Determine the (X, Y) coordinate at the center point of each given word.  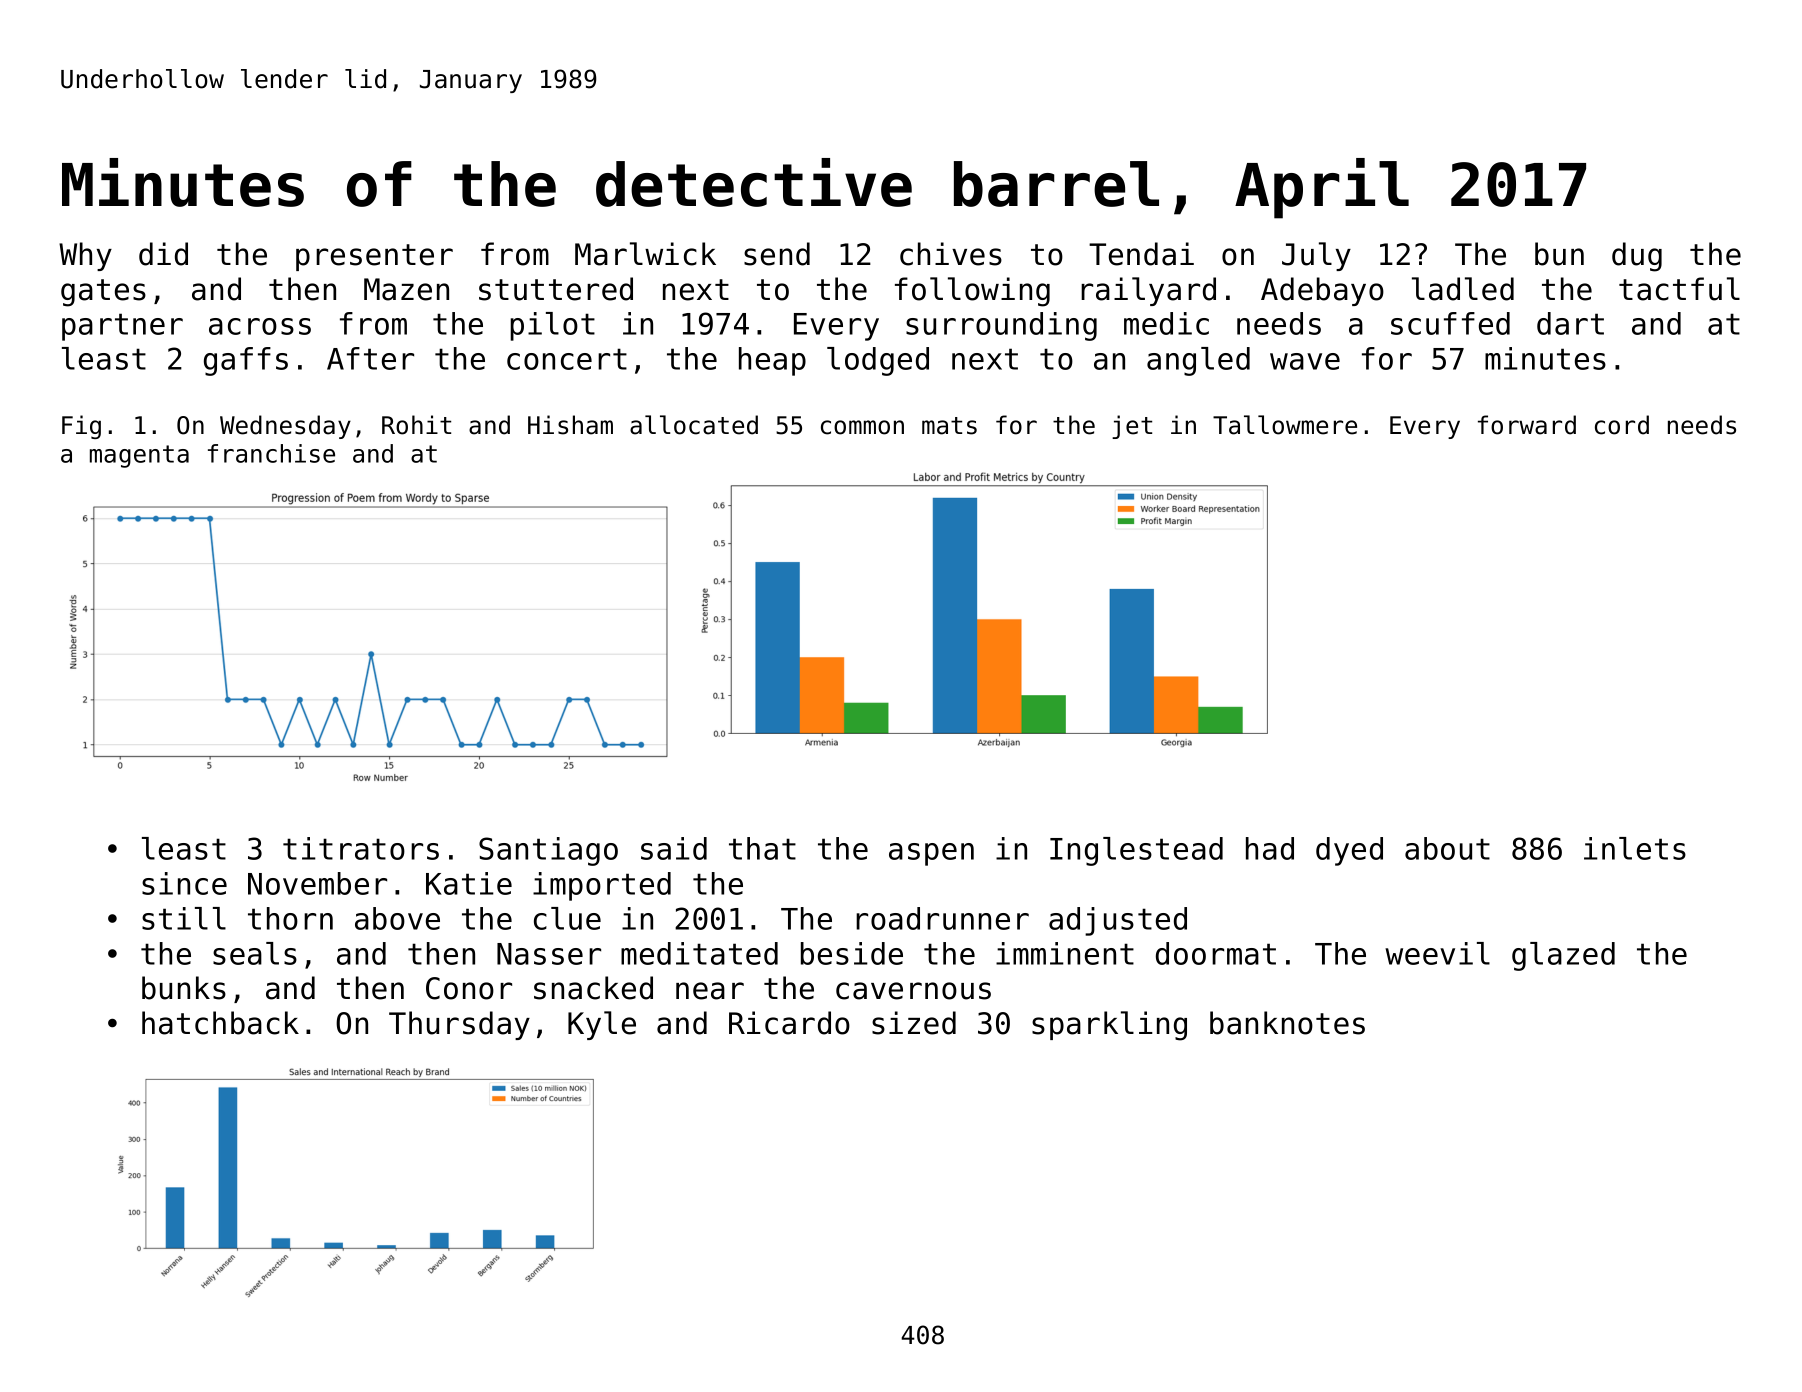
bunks (184, 988)
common (862, 427)
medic (1166, 323)
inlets (1635, 848)
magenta (139, 456)
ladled (1463, 289)
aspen (931, 854)
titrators (361, 848)
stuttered (556, 289)
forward (1527, 425)
